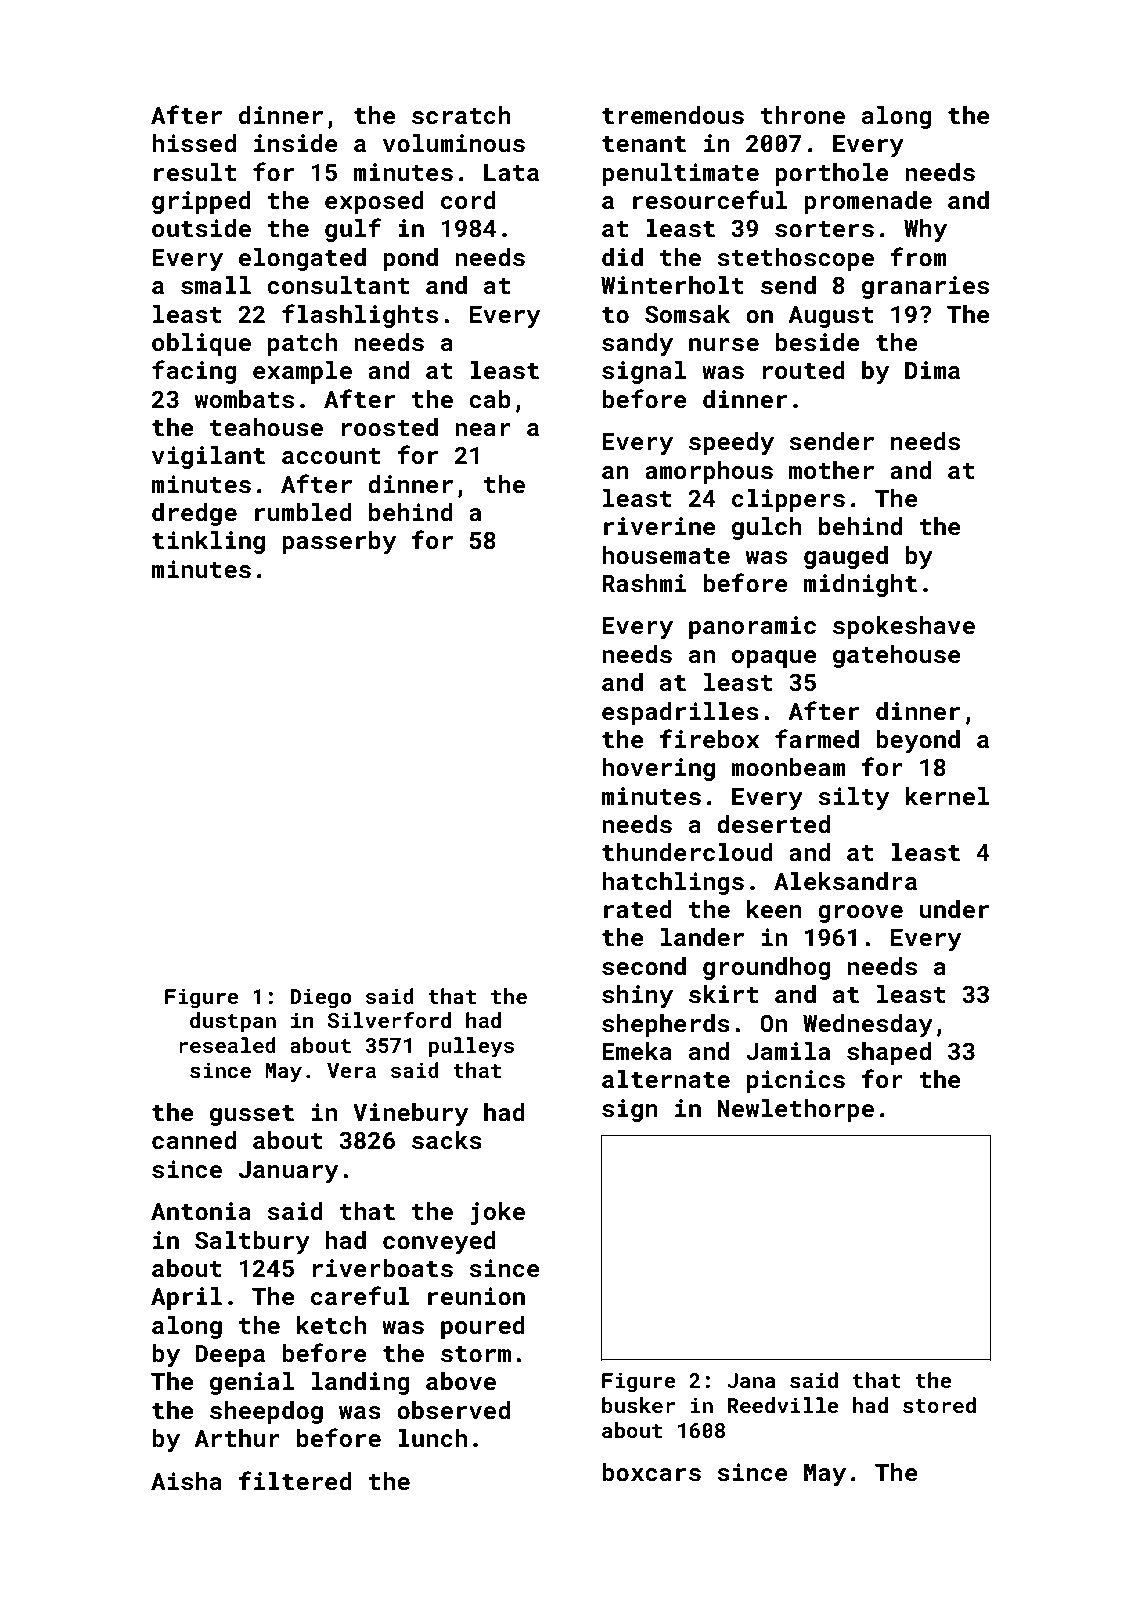 The width and height of the screenshot is (1142, 1622). Describe the element at coordinates (637, 1051) in the screenshot. I see `Emeka` at that location.
